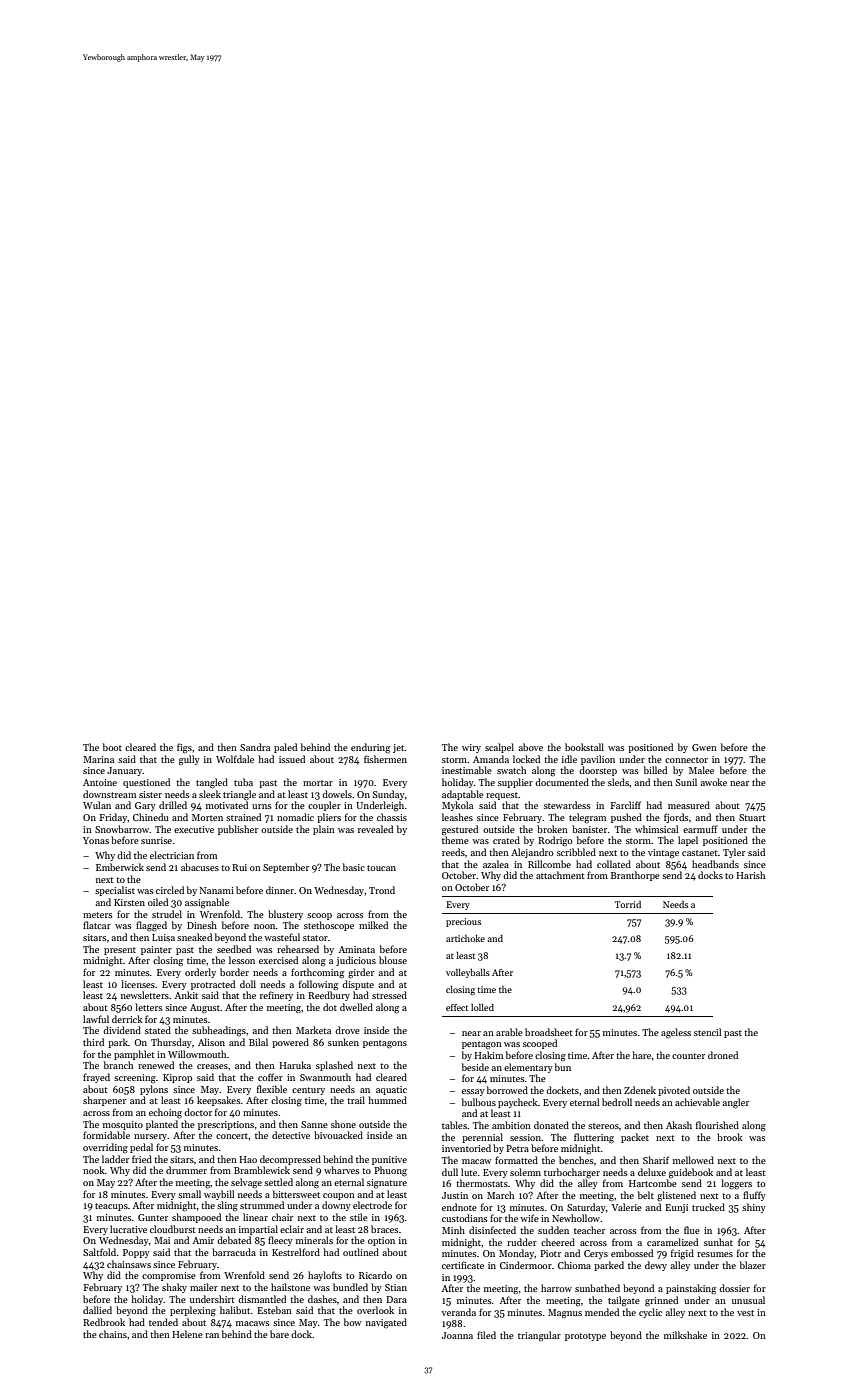 Image resolution: width=849 pixels, height=1400 pixels. I want to click on wiry, so click(471, 748).
